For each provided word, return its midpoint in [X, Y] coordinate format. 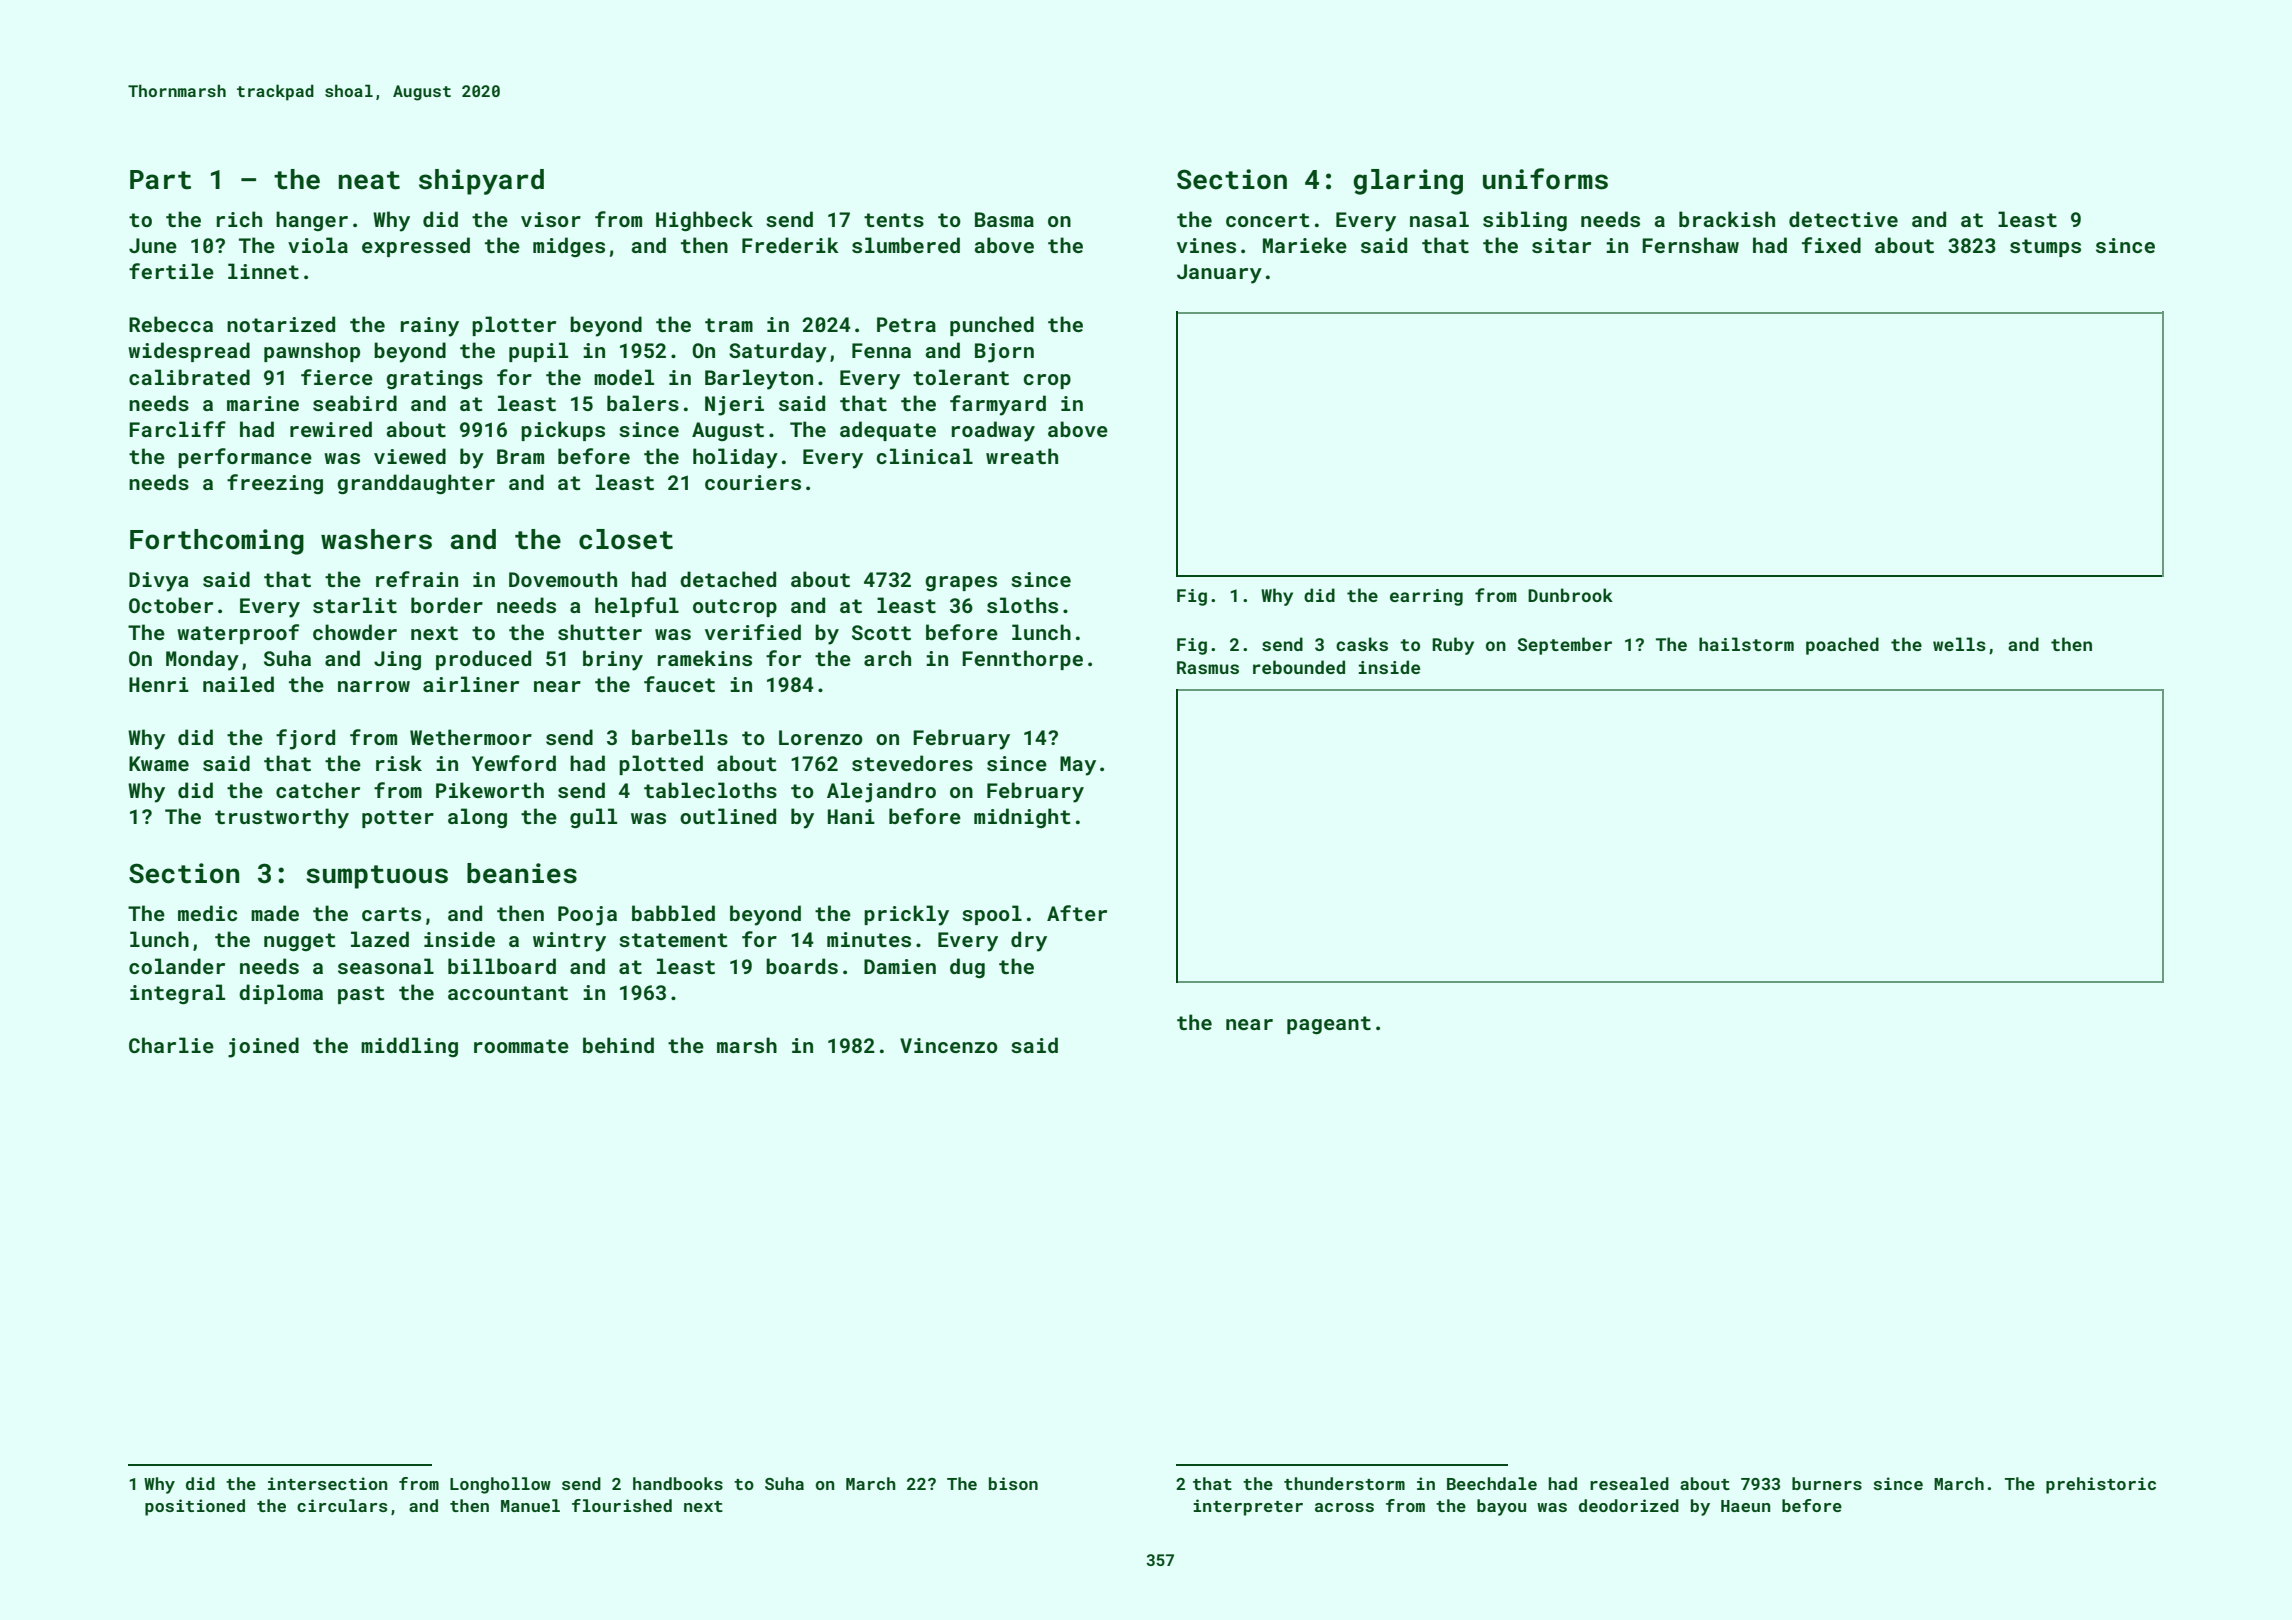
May [1078, 766]
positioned [195, 1507]
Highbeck [704, 221]
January [1219, 274]
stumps [2045, 248]
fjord [305, 739]
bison [1013, 1483]
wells [1959, 644]
